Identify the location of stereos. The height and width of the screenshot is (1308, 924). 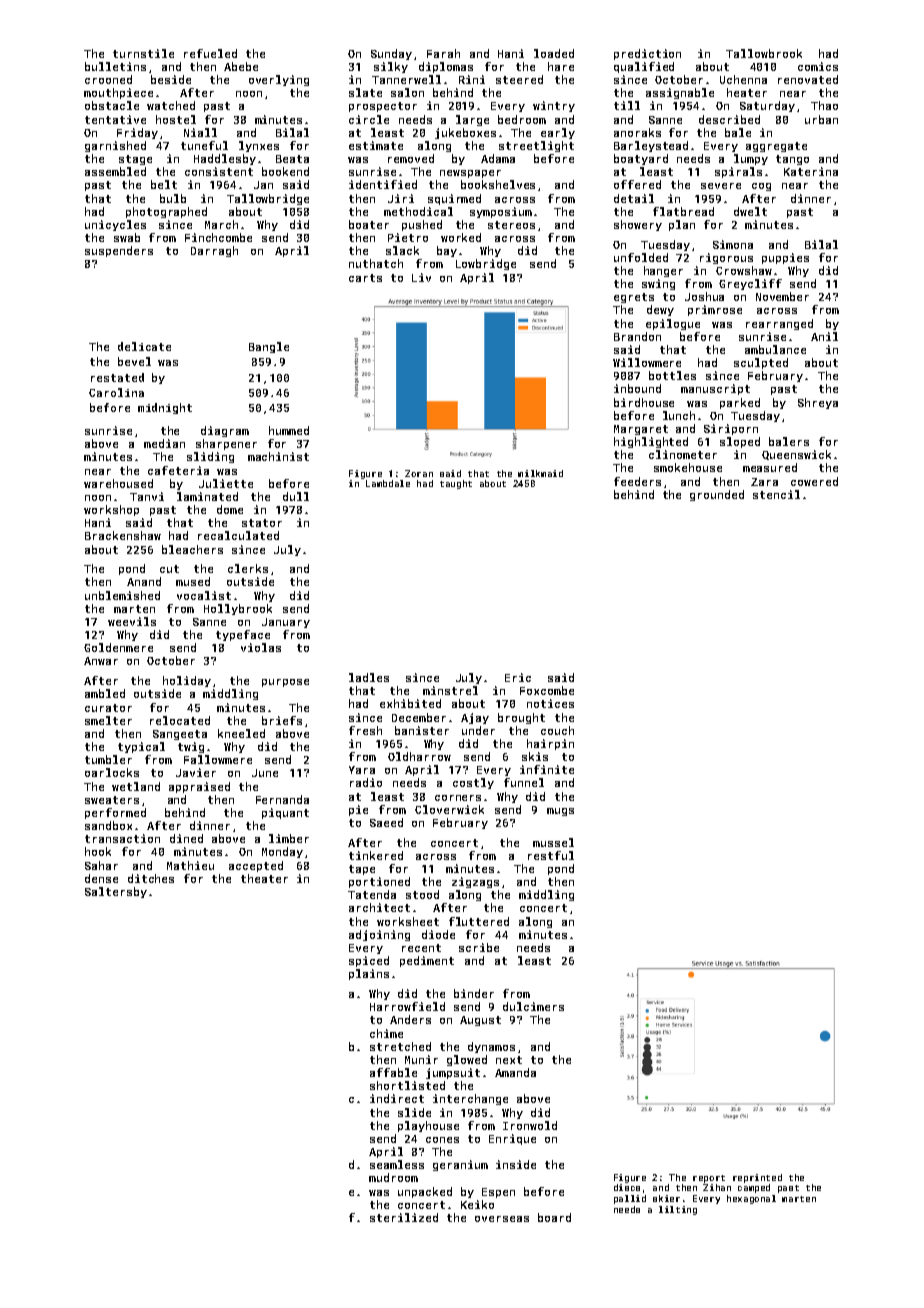
(511, 225).
